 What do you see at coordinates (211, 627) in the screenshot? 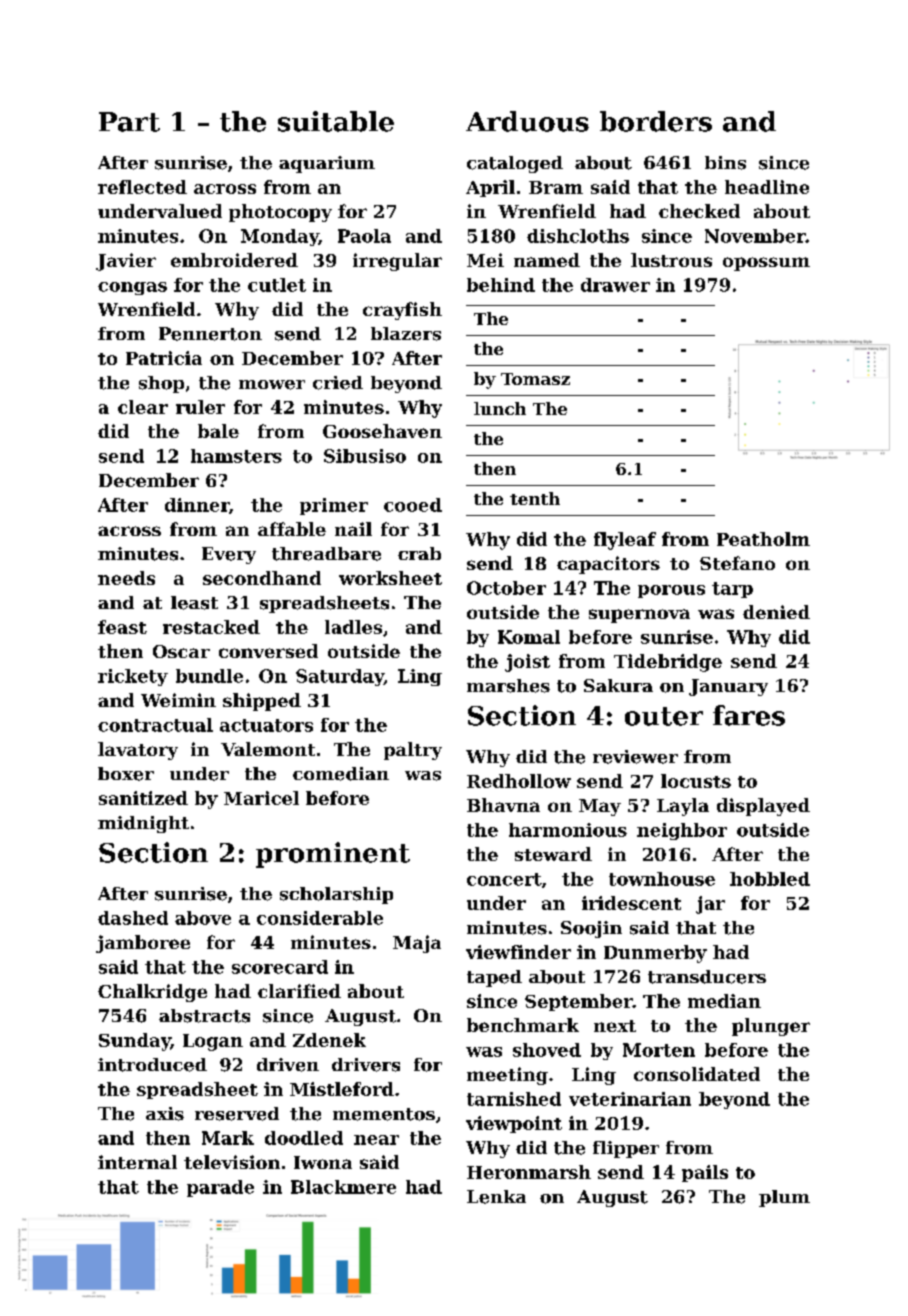
I see `restacked` at bounding box center [211, 627].
